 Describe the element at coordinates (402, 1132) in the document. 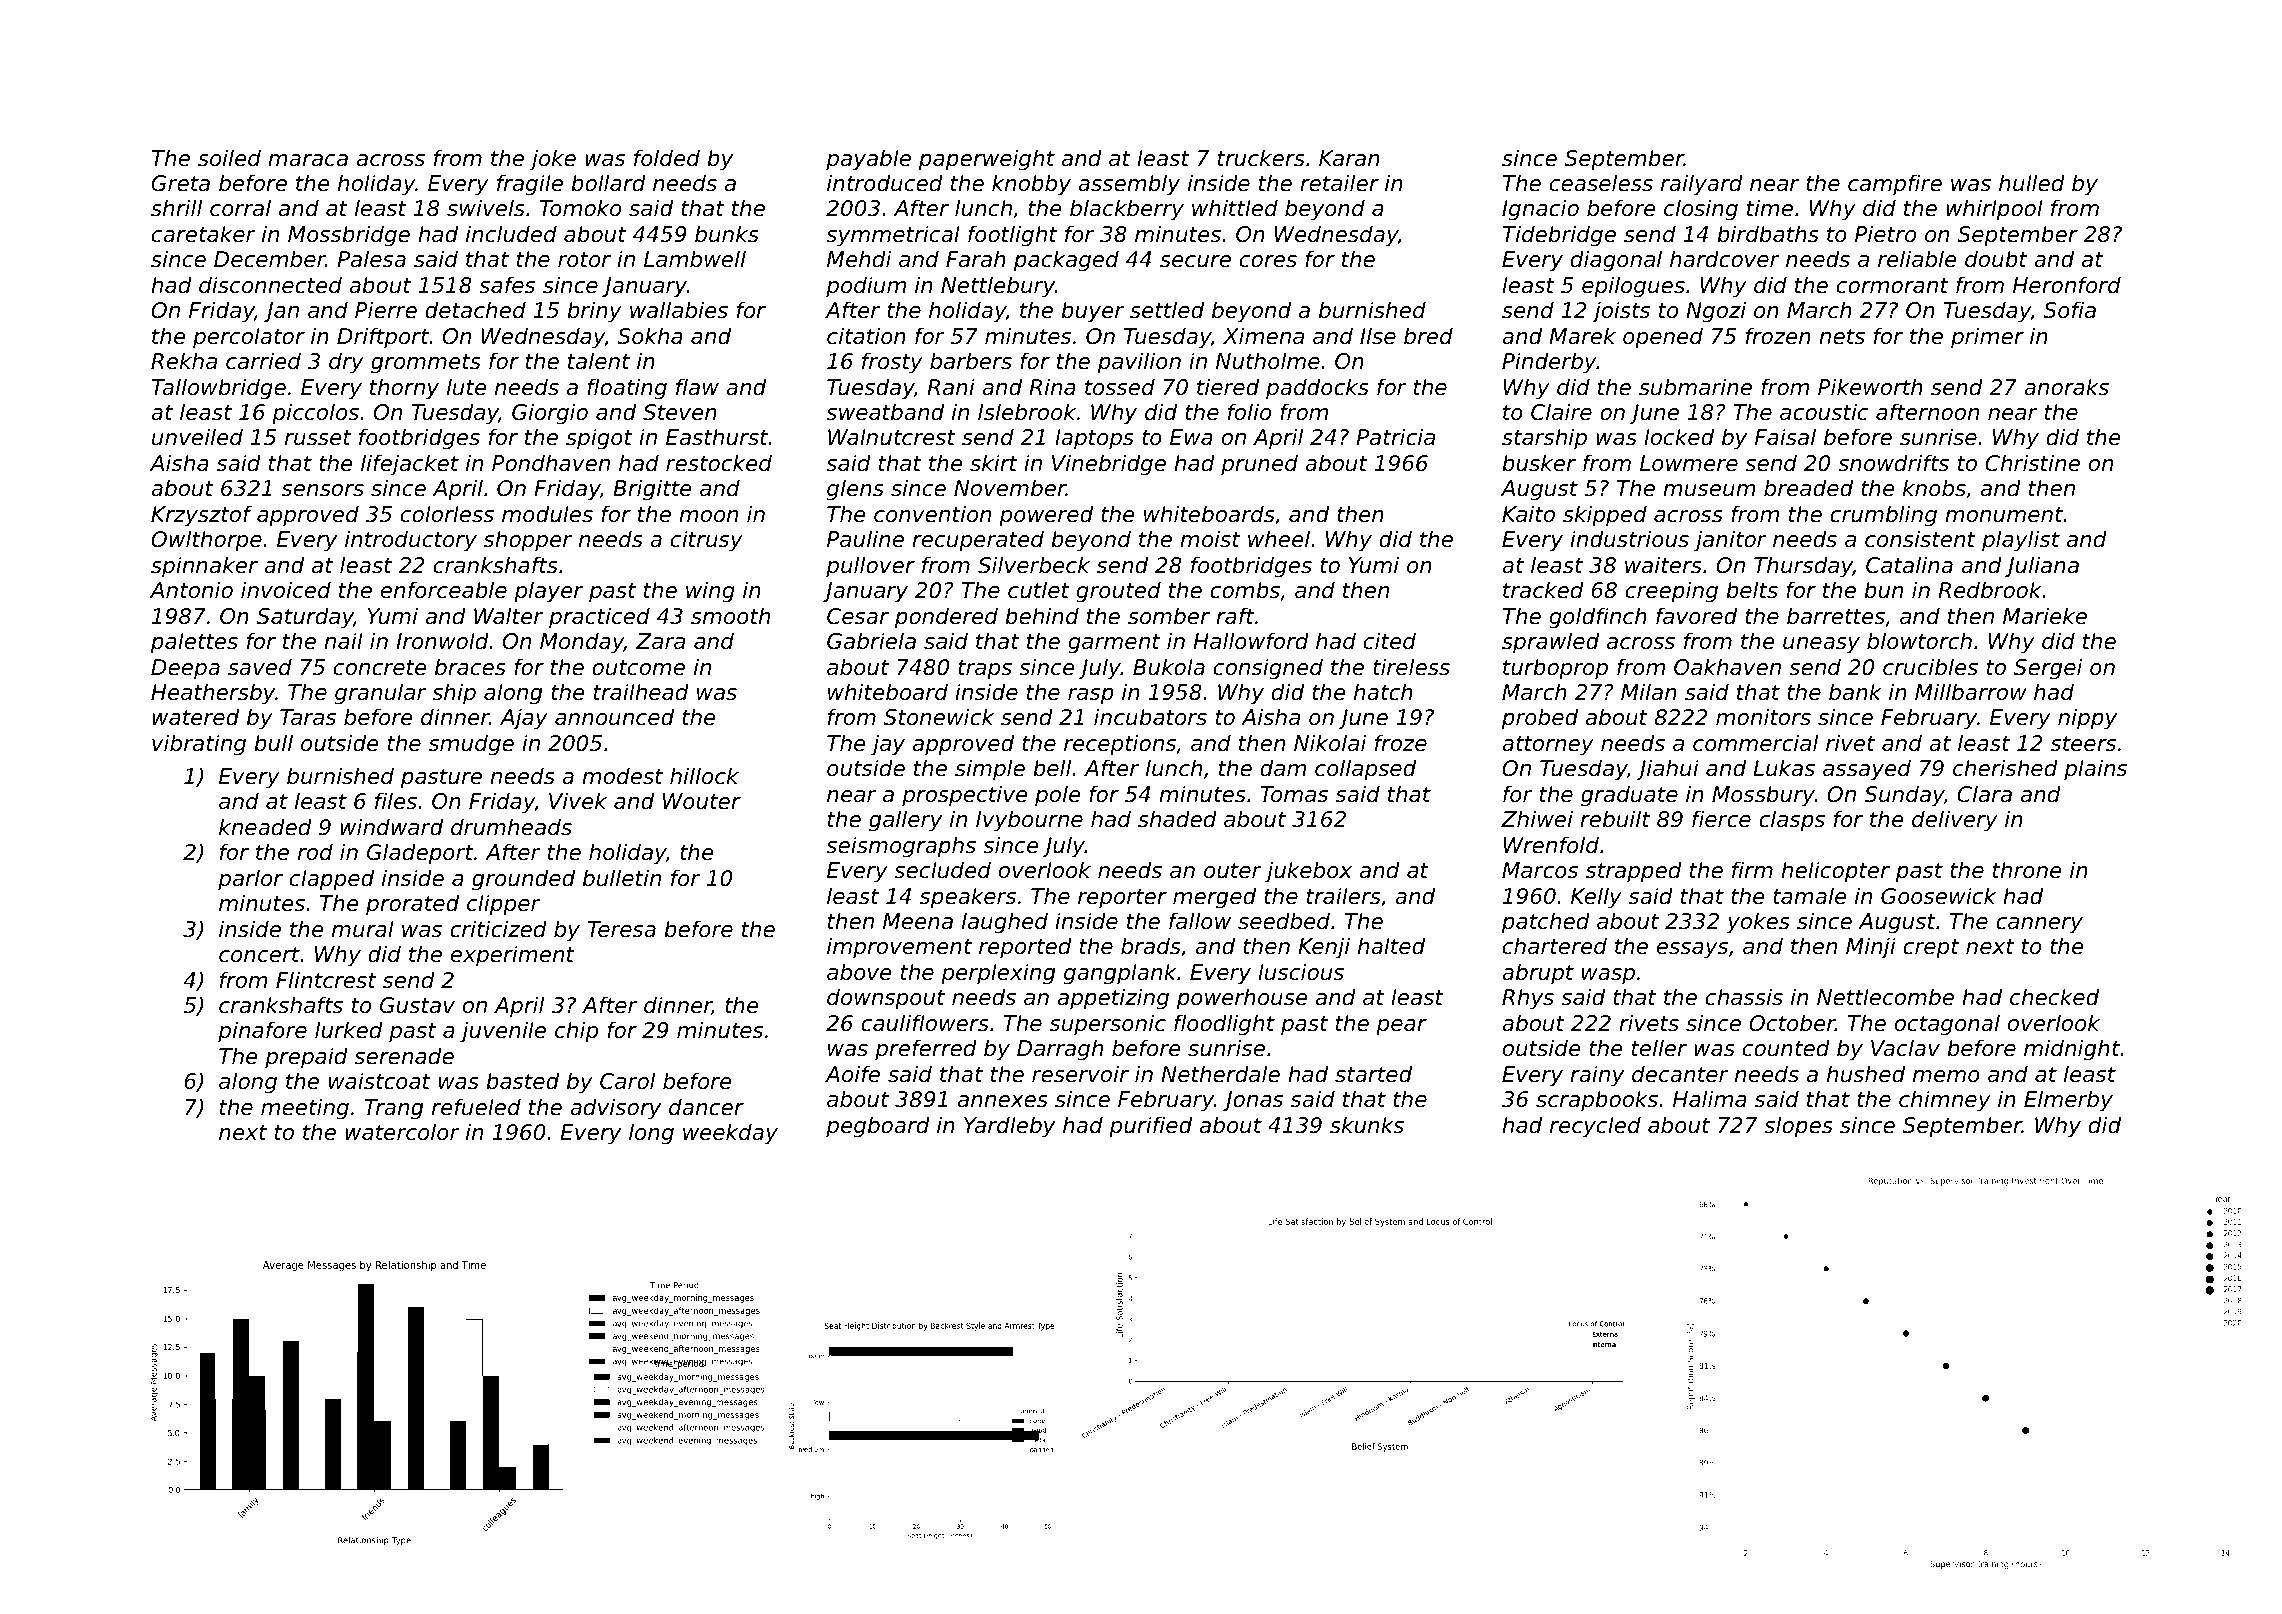

I see `watercolor` at that location.
